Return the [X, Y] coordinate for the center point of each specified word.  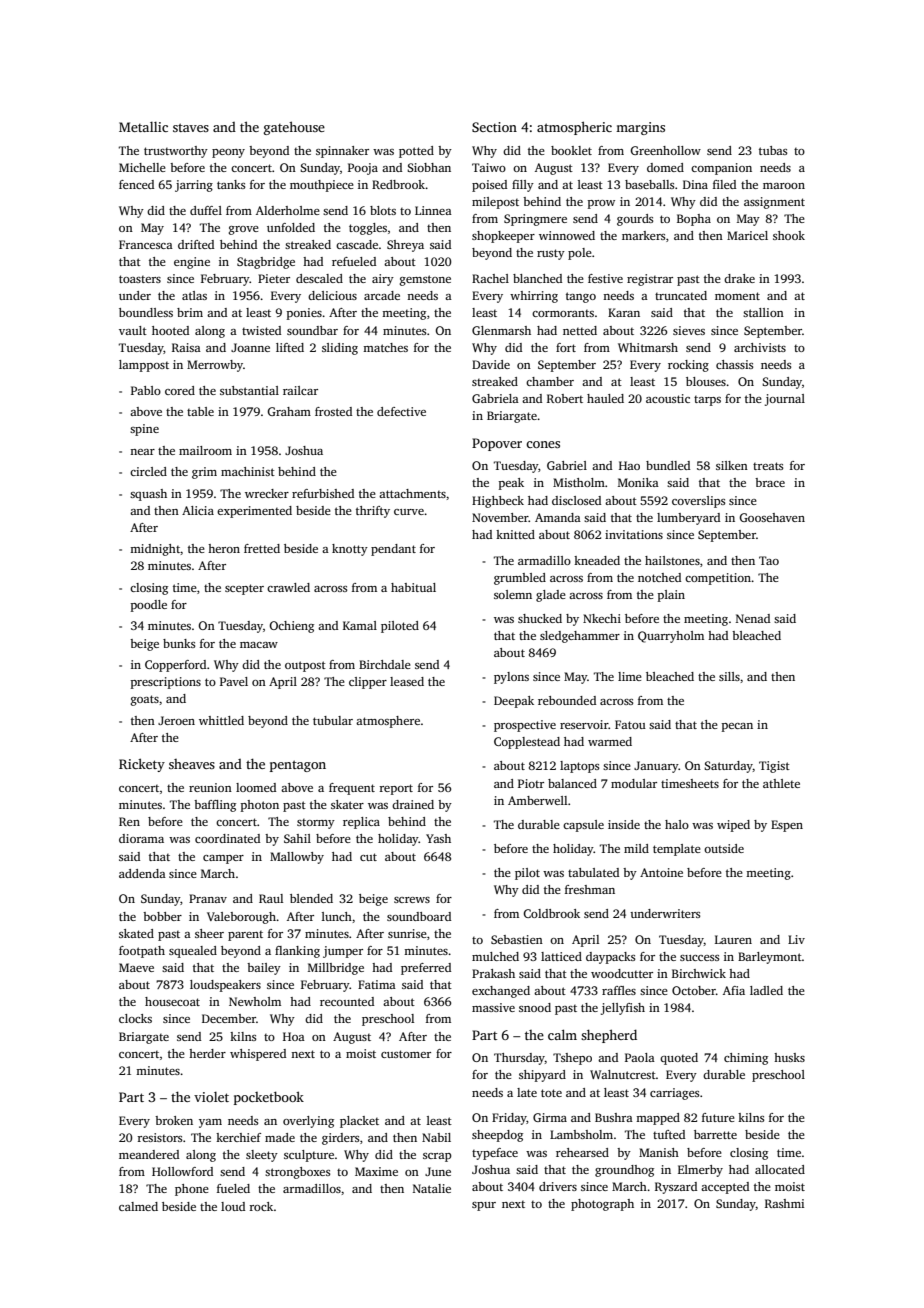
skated [136, 933]
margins [640, 128]
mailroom [205, 450]
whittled [221, 720]
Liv [796, 939]
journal [785, 400]
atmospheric [574, 128]
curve [409, 512]
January [656, 767]
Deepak [514, 702]
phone [192, 1190]
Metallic [143, 127]
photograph [602, 1205]
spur [484, 1206]
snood [535, 1007]
